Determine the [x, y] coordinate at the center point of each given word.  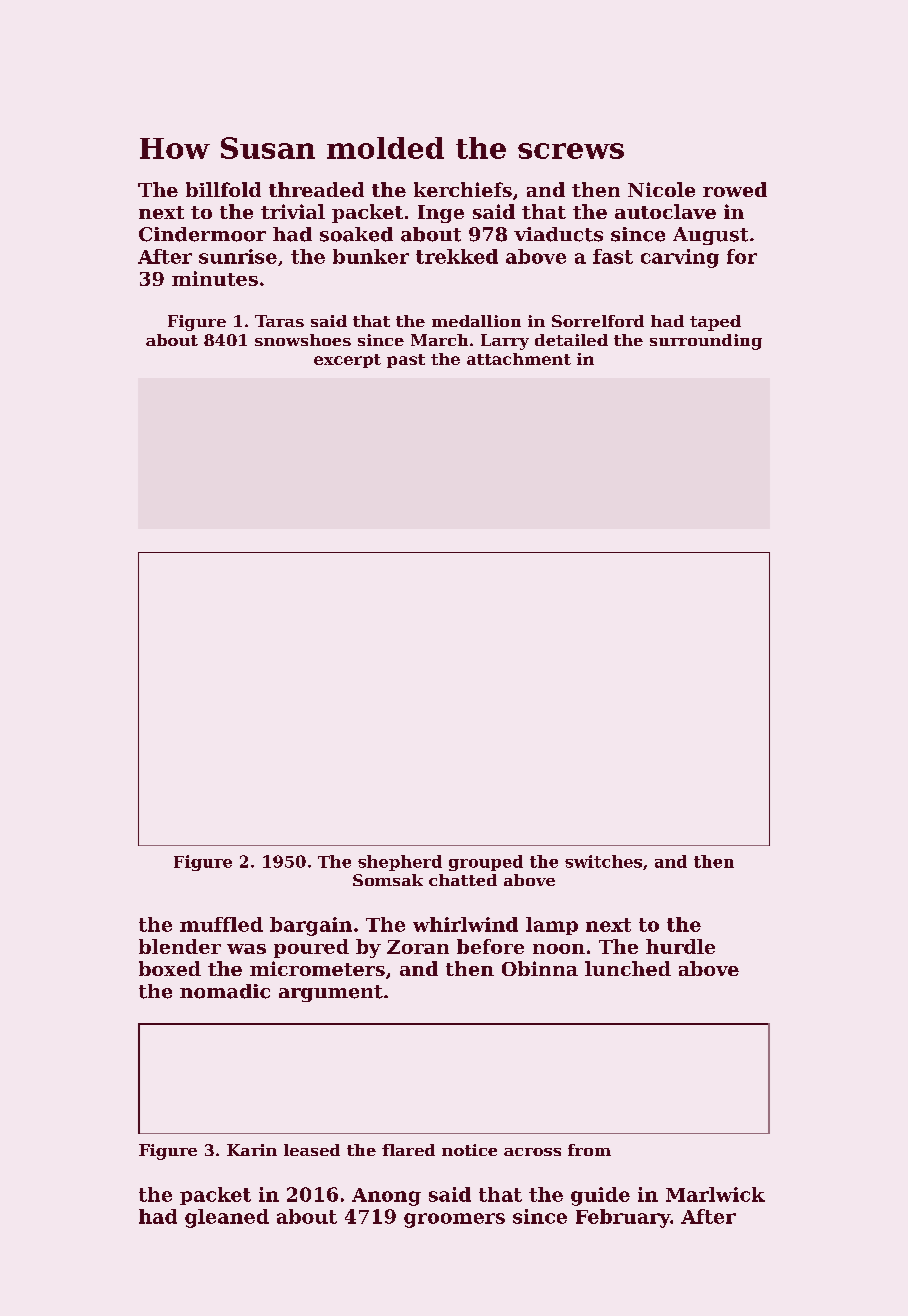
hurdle [680, 946]
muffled [221, 924]
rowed [735, 189]
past [406, 361]
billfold [223, 189]
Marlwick [715, 1194]
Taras [279, 321]
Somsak [388, 880]
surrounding [706, 342]
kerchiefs [463, 189]
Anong [386, 1197]
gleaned [227, 1218]
